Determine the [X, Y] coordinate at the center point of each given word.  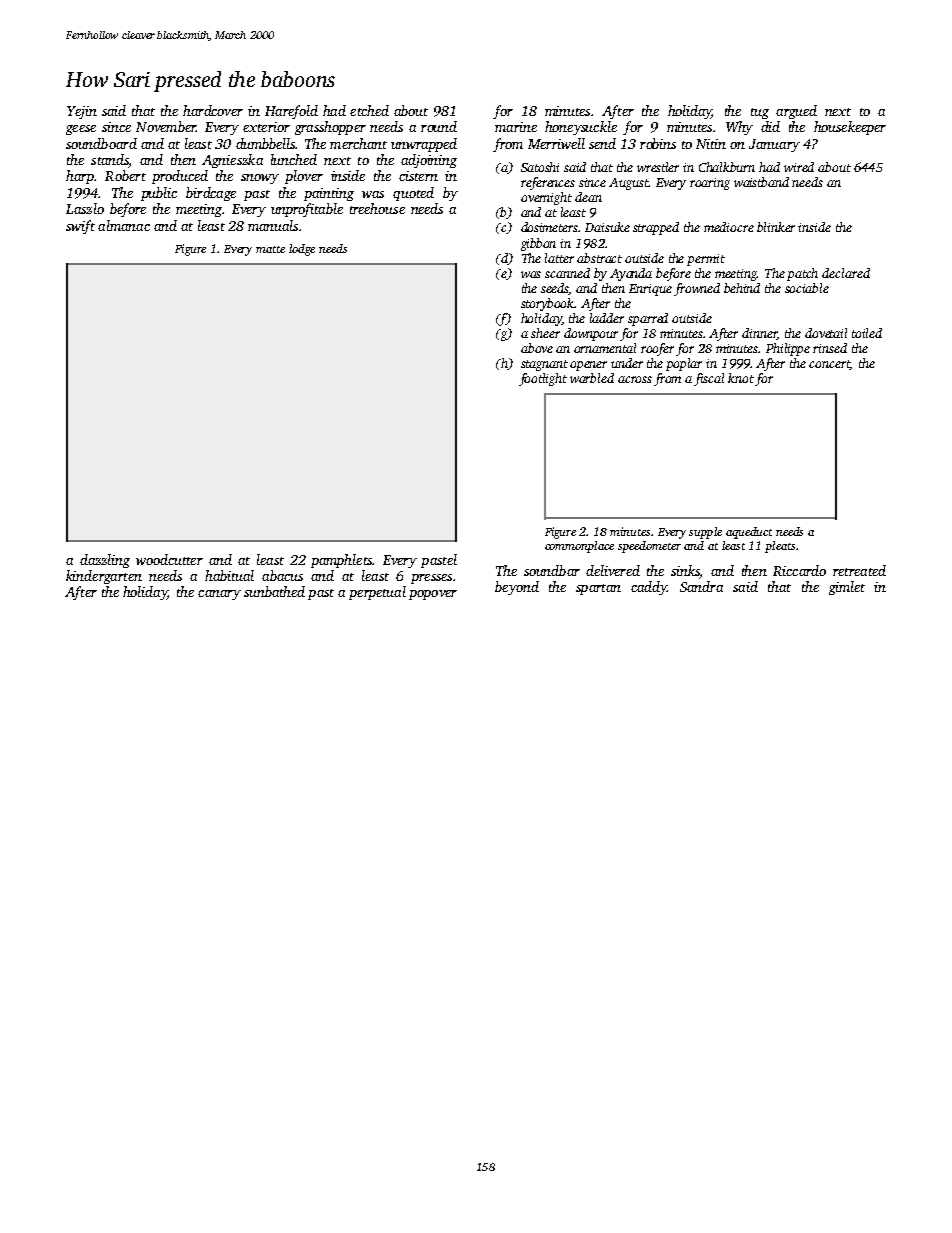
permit [706, 260]
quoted [413, 194]
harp [80, 177]
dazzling [105, 561]
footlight [543, 379]
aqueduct [749, 533]
